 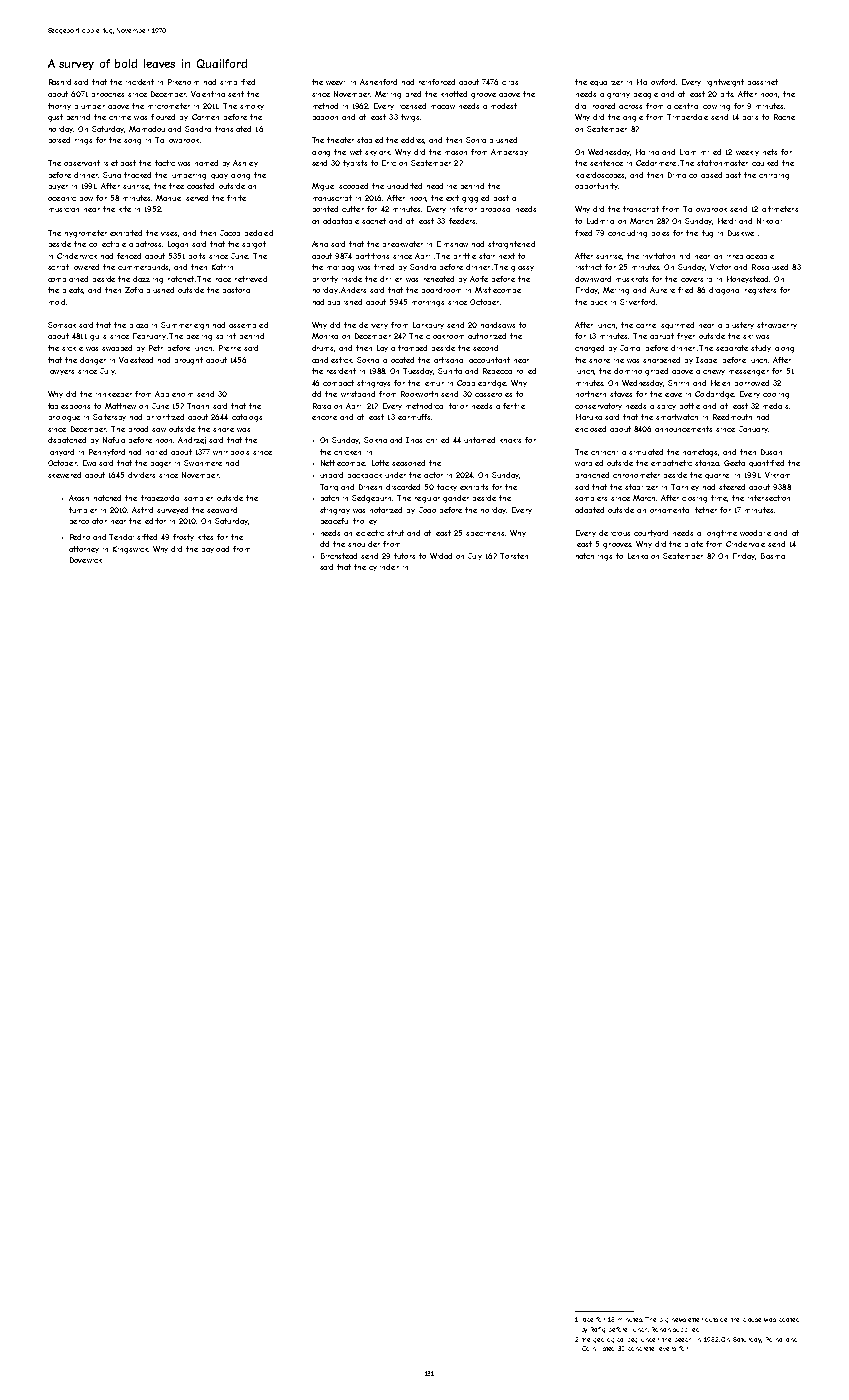 What do you see at coordinates (589, 1348) in the screenshot?
I see `Colin` at bounding box center [589, 1348].
